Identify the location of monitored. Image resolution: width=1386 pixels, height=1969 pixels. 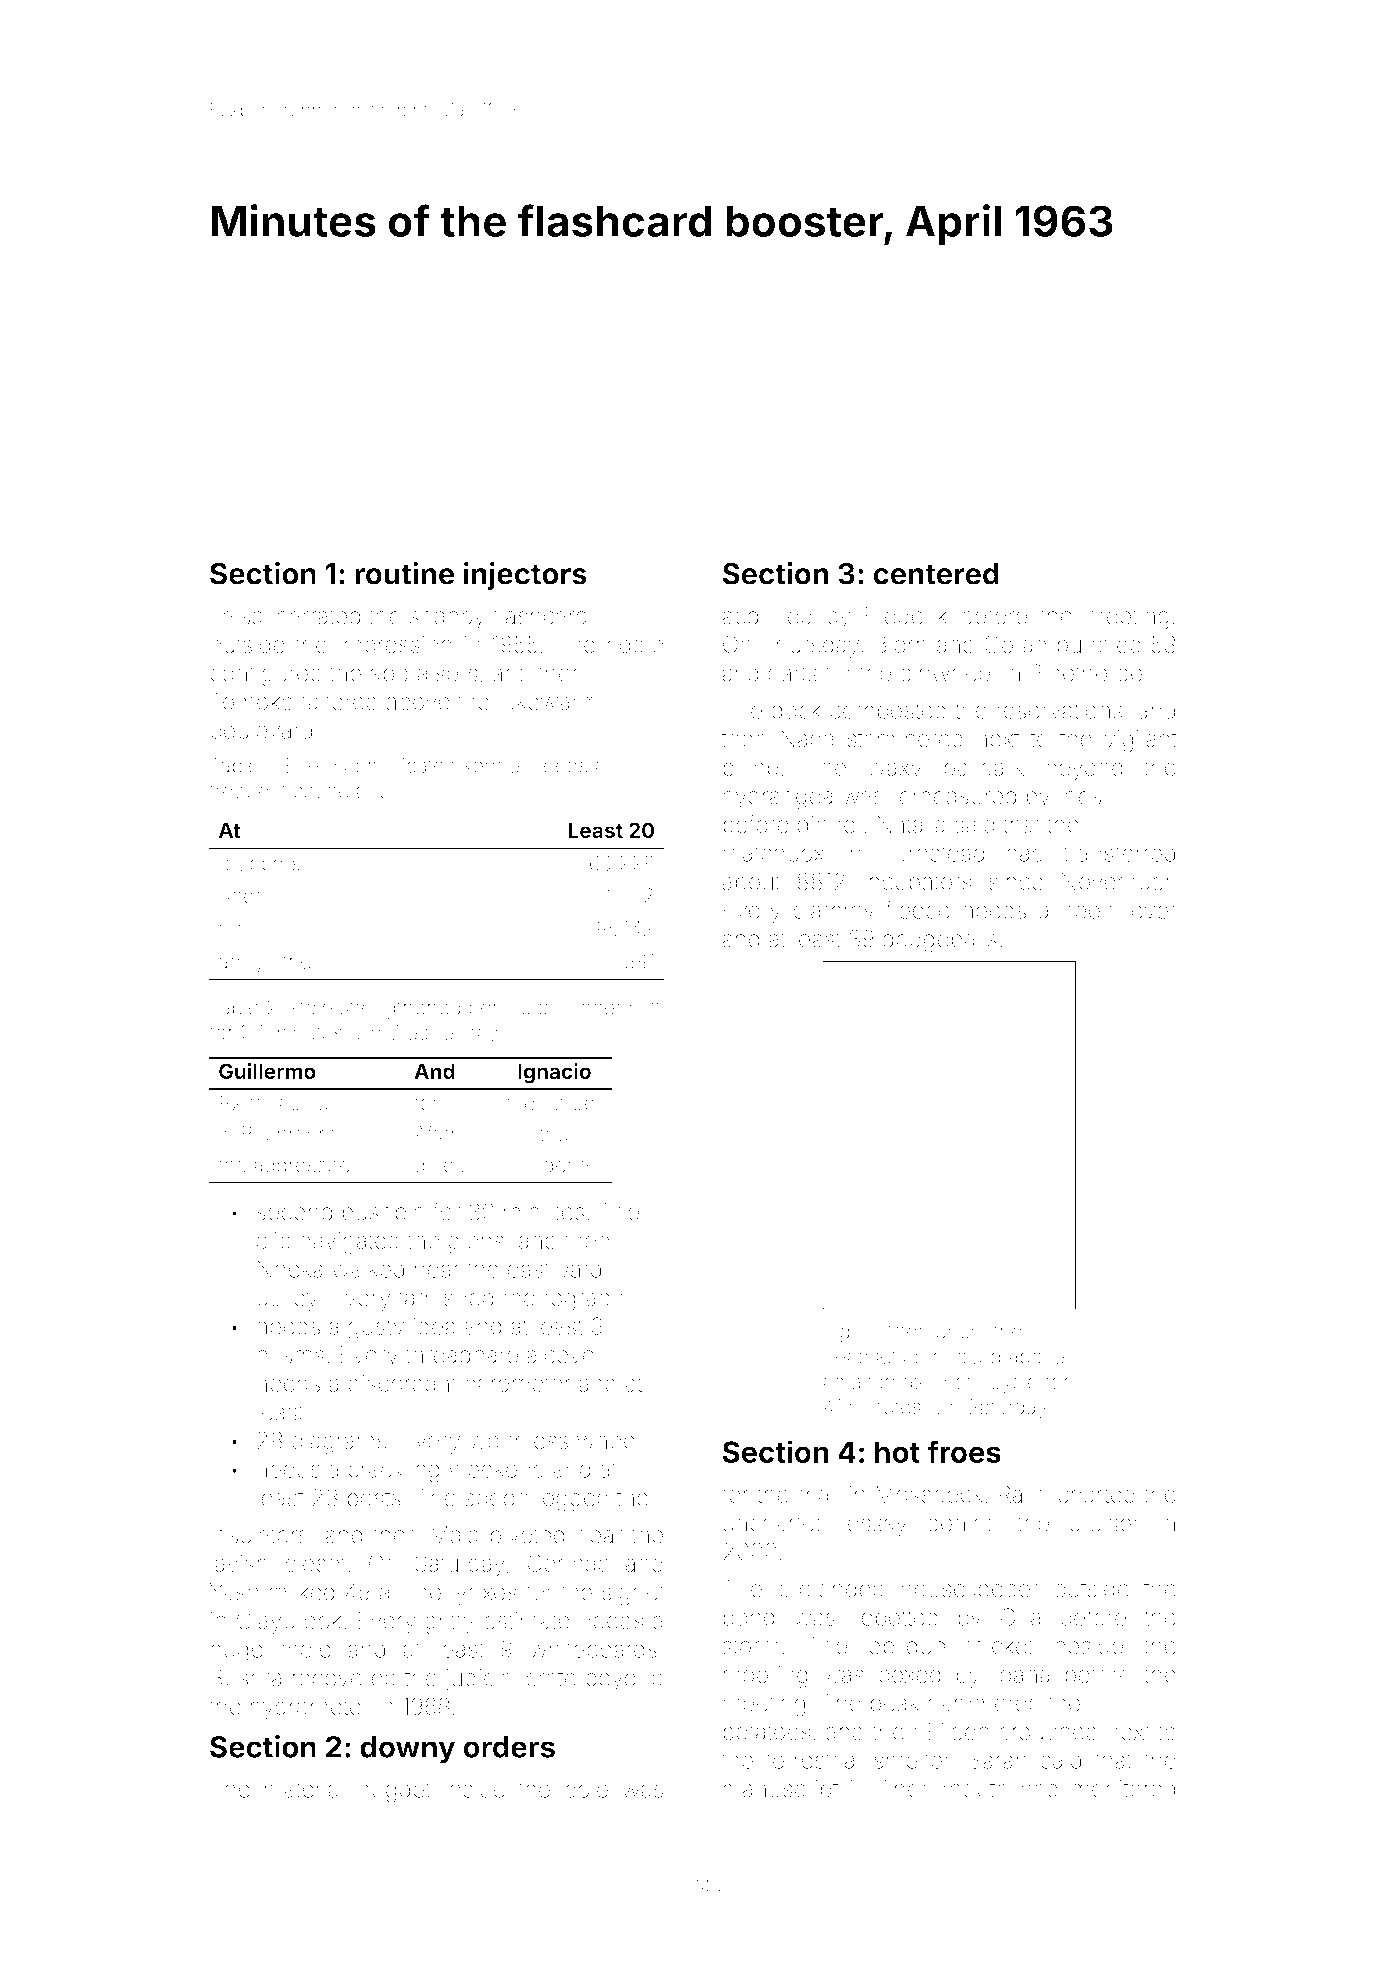
(1123, 1789).
